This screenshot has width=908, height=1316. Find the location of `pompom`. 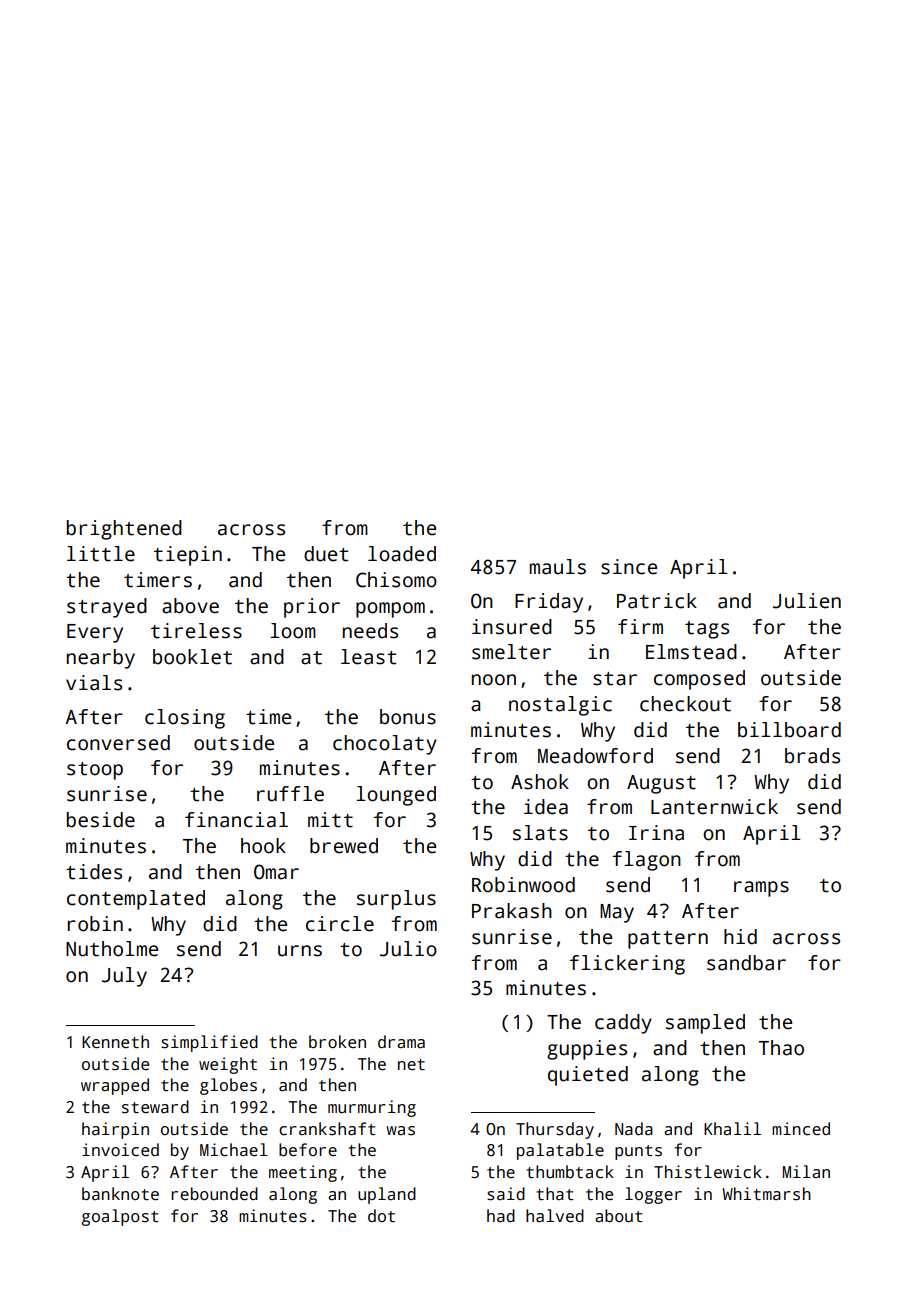

pompom is located at coordinates (390, 610).
